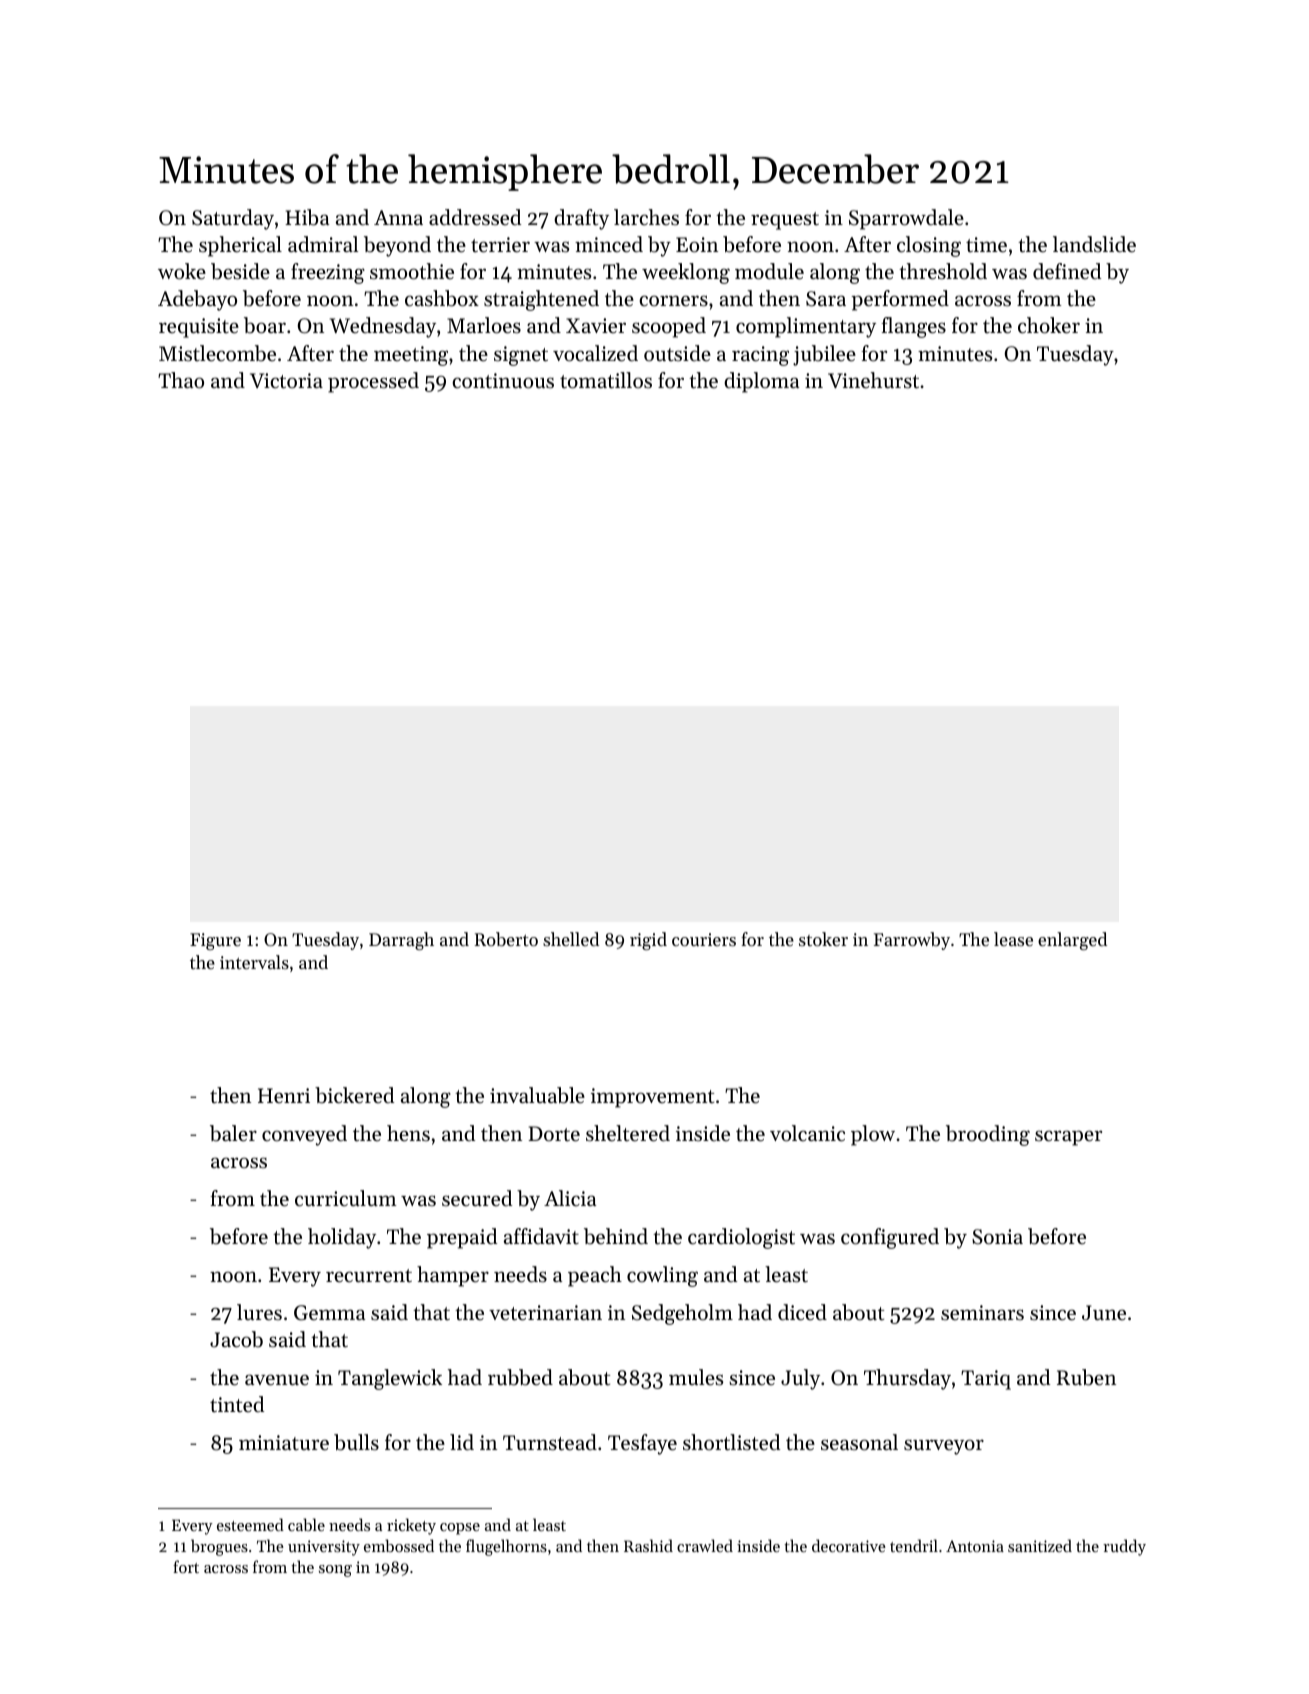 Image resolution: width=1309 pixels, height=1694 pixels. I want to click on plow, so click(873, 1135).
